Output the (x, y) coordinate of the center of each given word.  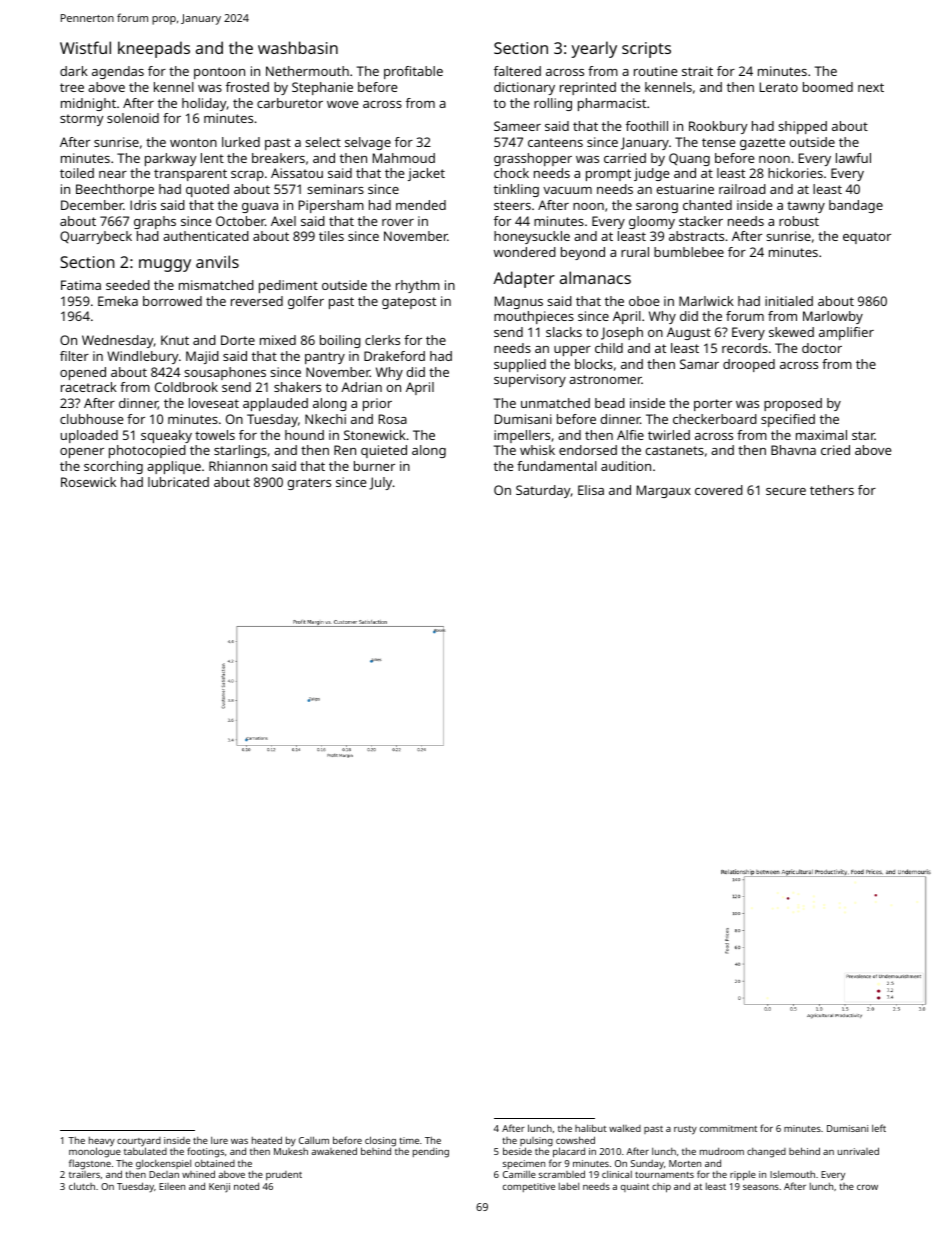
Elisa (591, 490)
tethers (832, 490)
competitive (529, 1187)
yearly (594, 49)
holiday (204, 104)
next (871, 87)
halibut (591, 1128)
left (879, 1128)
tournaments (664, 1175)
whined (198, 1174)
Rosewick (88, 482)
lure (219, 1140)
